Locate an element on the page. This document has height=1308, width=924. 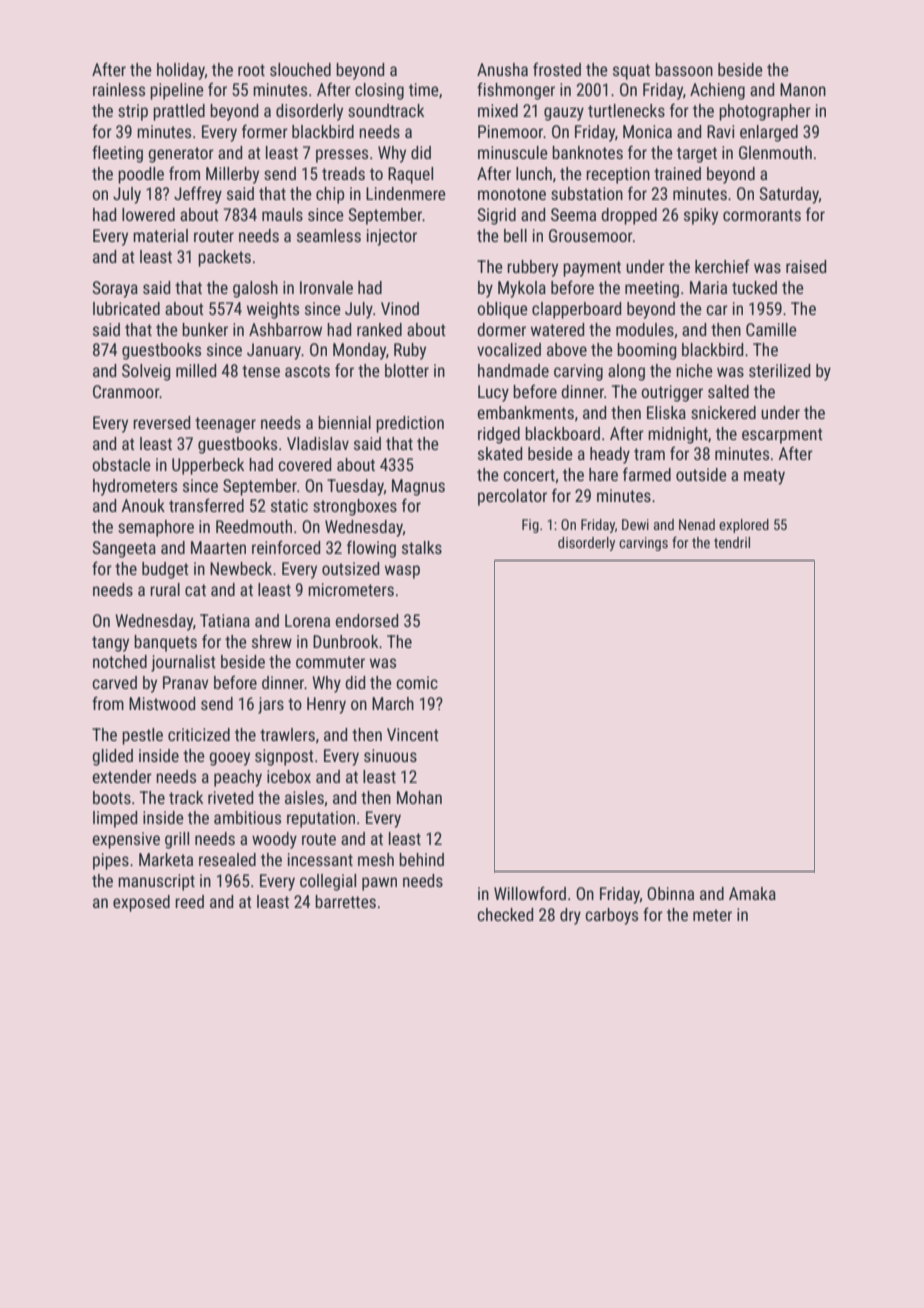
obstacle is located at coordinates (121, 464).
